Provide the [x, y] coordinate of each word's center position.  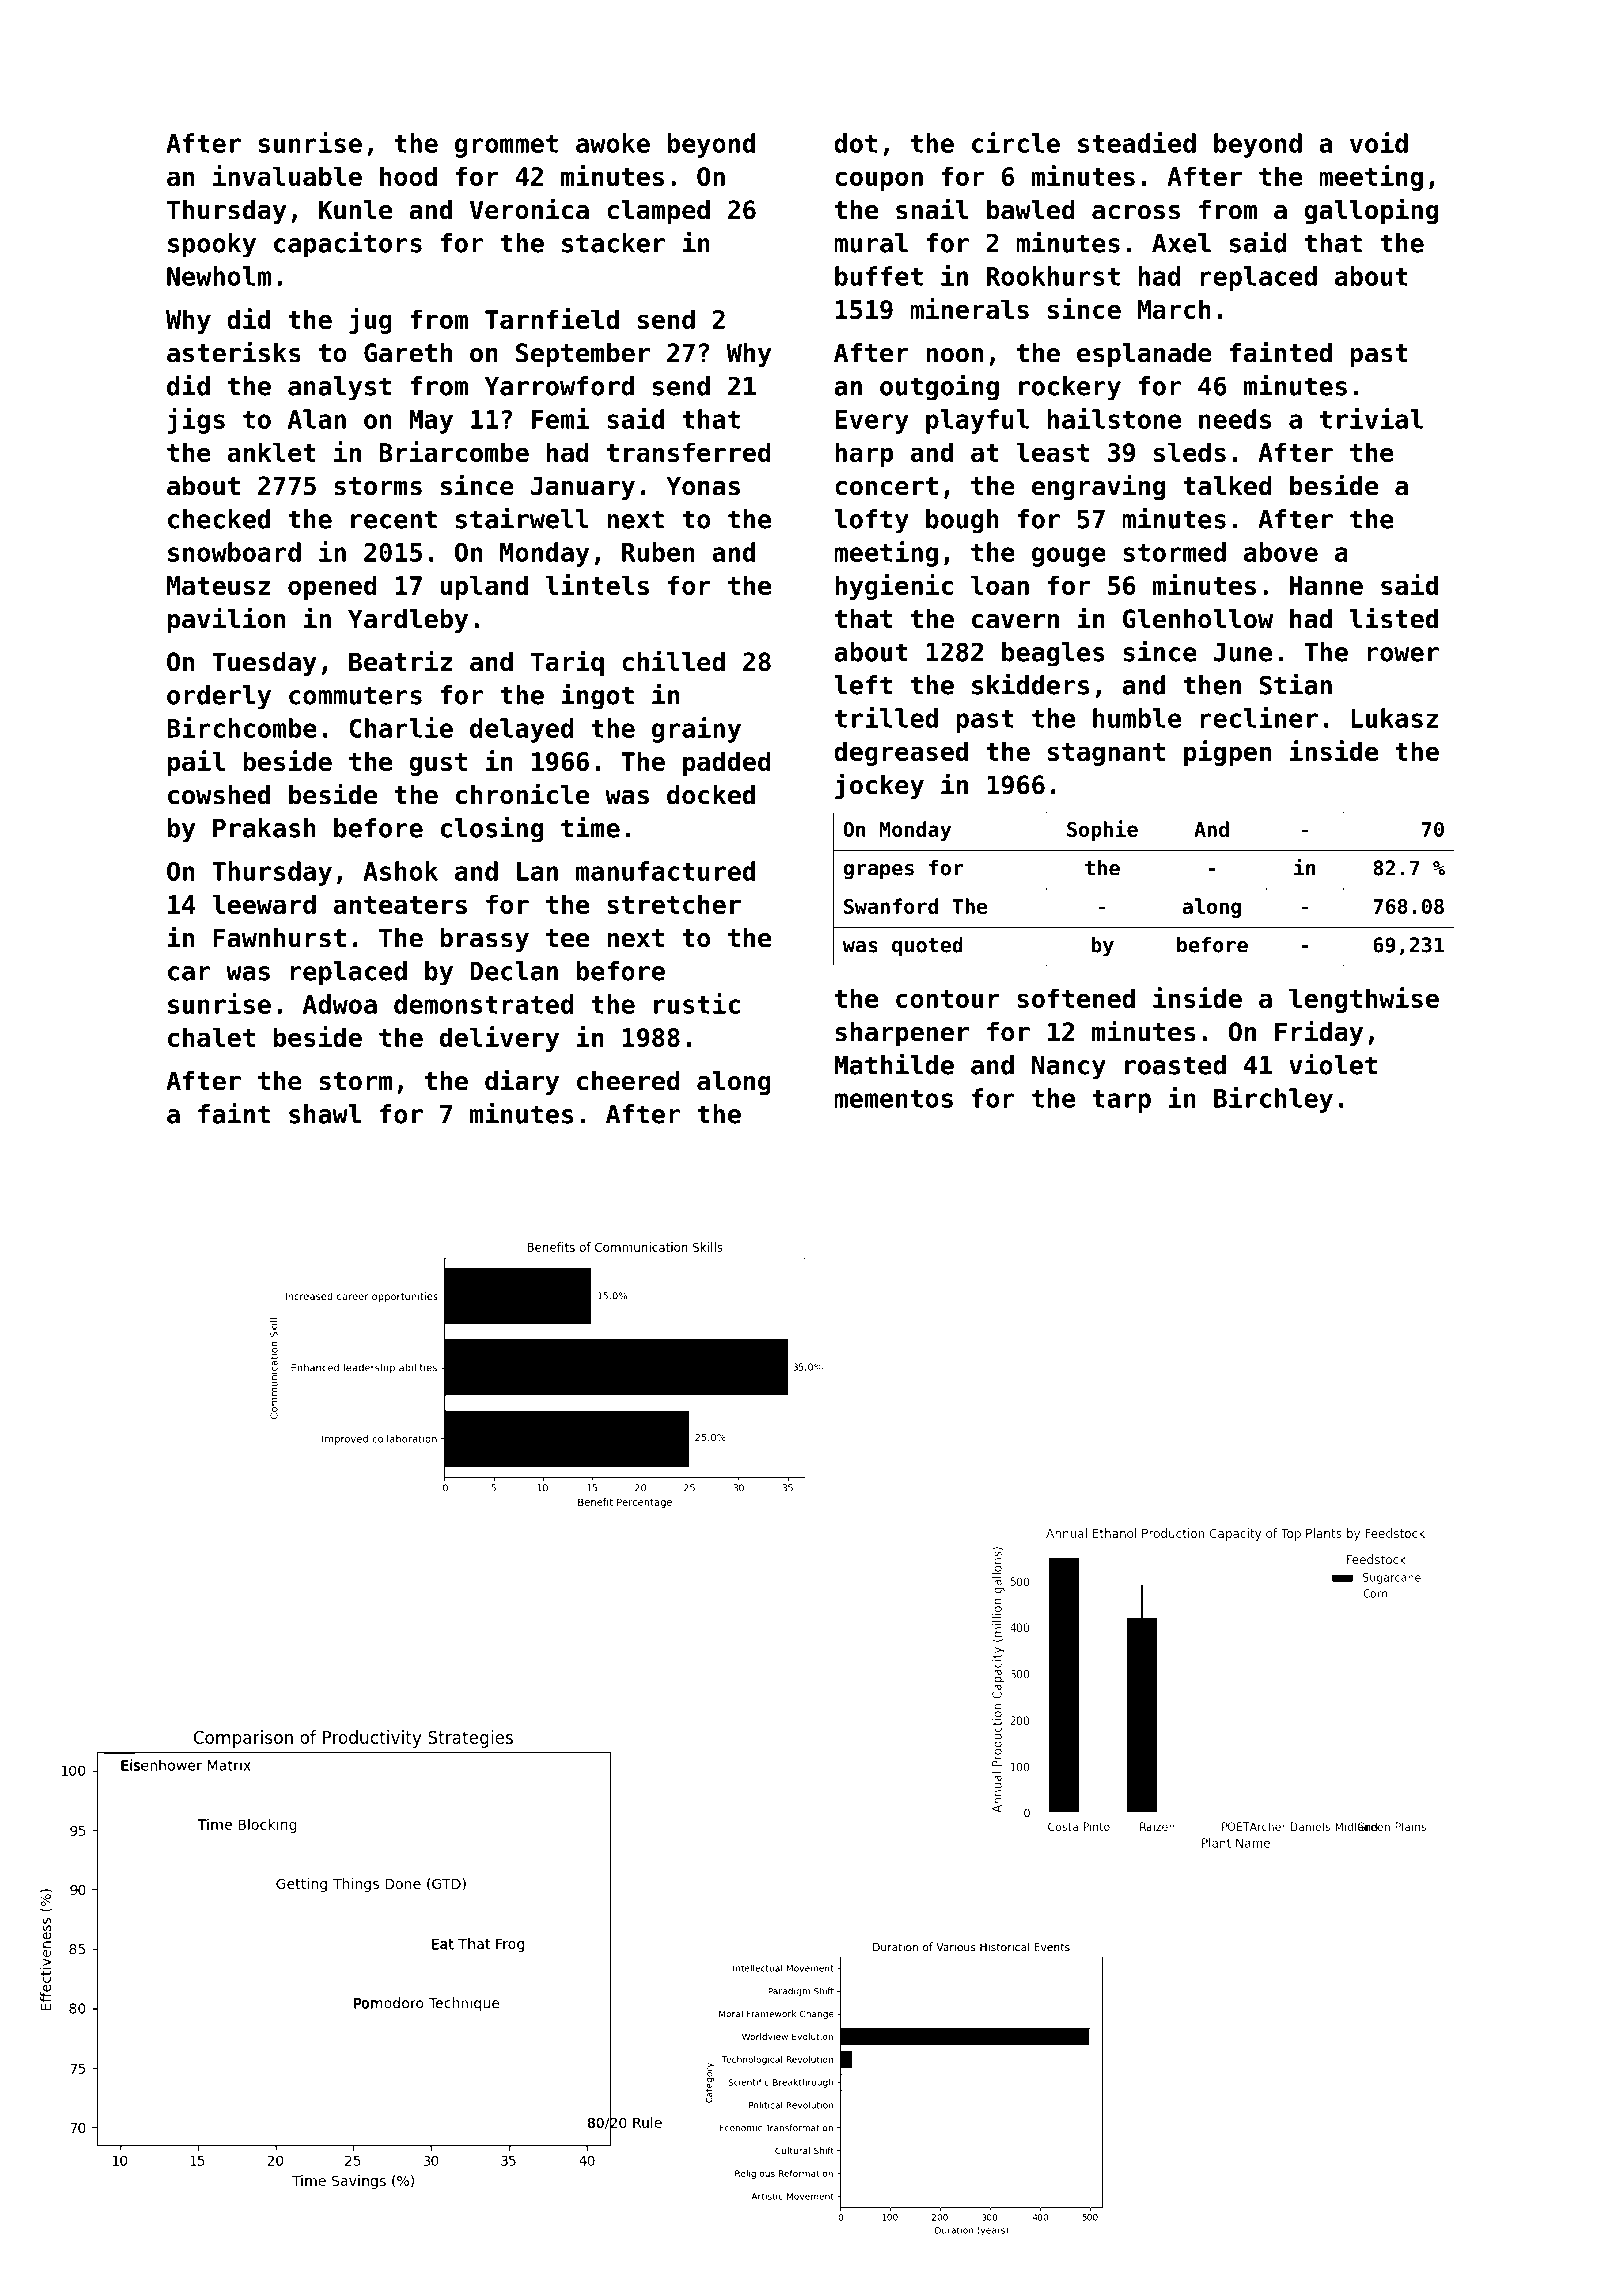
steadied [1137, 142]
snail [932, 209]
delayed [522, 730]
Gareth [408, 353]
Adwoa [340, 1004]
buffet [879, 276]
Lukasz [1394, 718]
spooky [212, 245]
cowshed [219, 795]
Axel [1181, 243]
